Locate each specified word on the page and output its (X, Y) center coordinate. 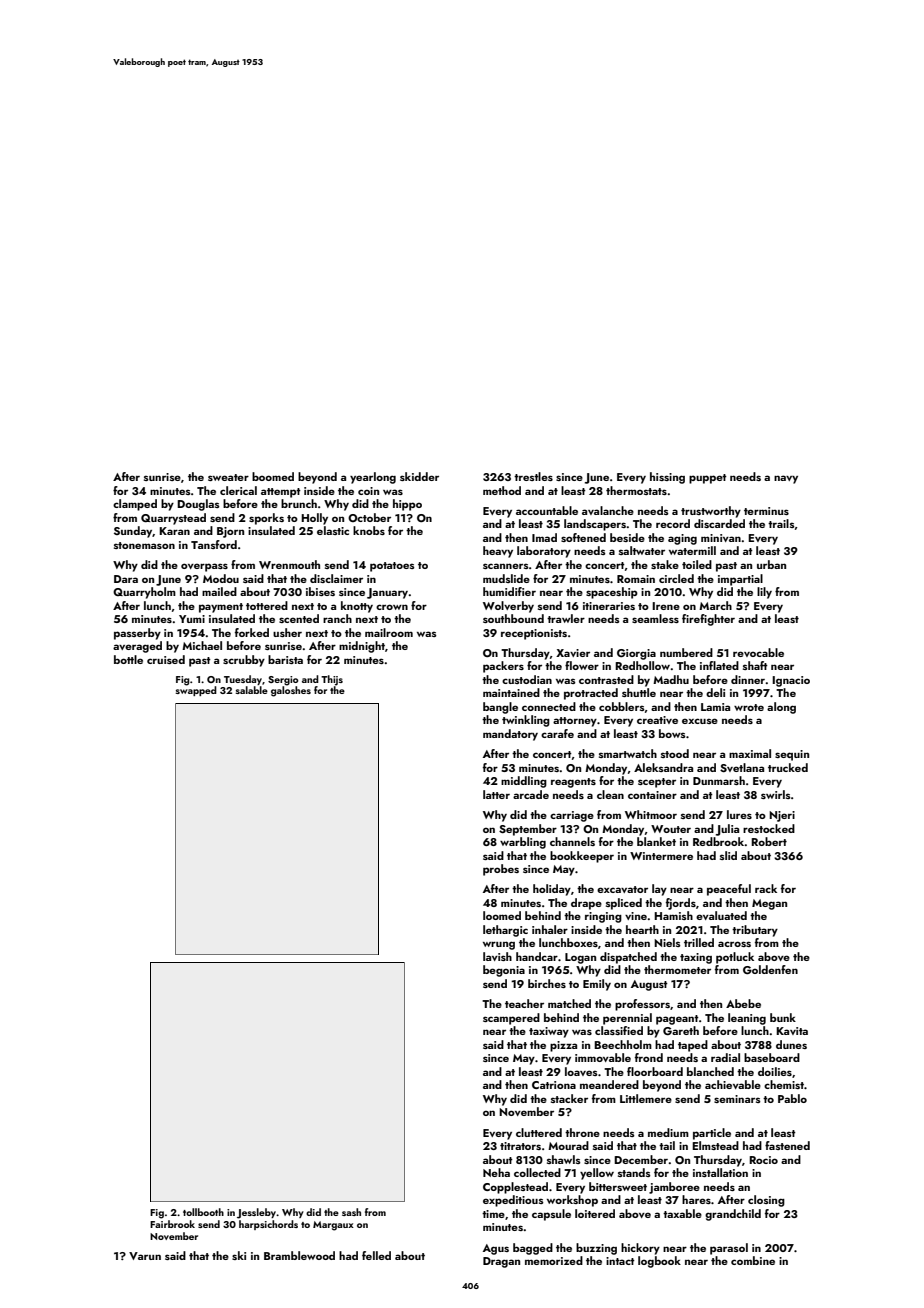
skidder (419, 476)
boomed (273, 476)
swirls (776, 794)
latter (496, 794)
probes (501, 870)
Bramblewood (299, 1255)
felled (376, 1255)
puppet (708, 479)
